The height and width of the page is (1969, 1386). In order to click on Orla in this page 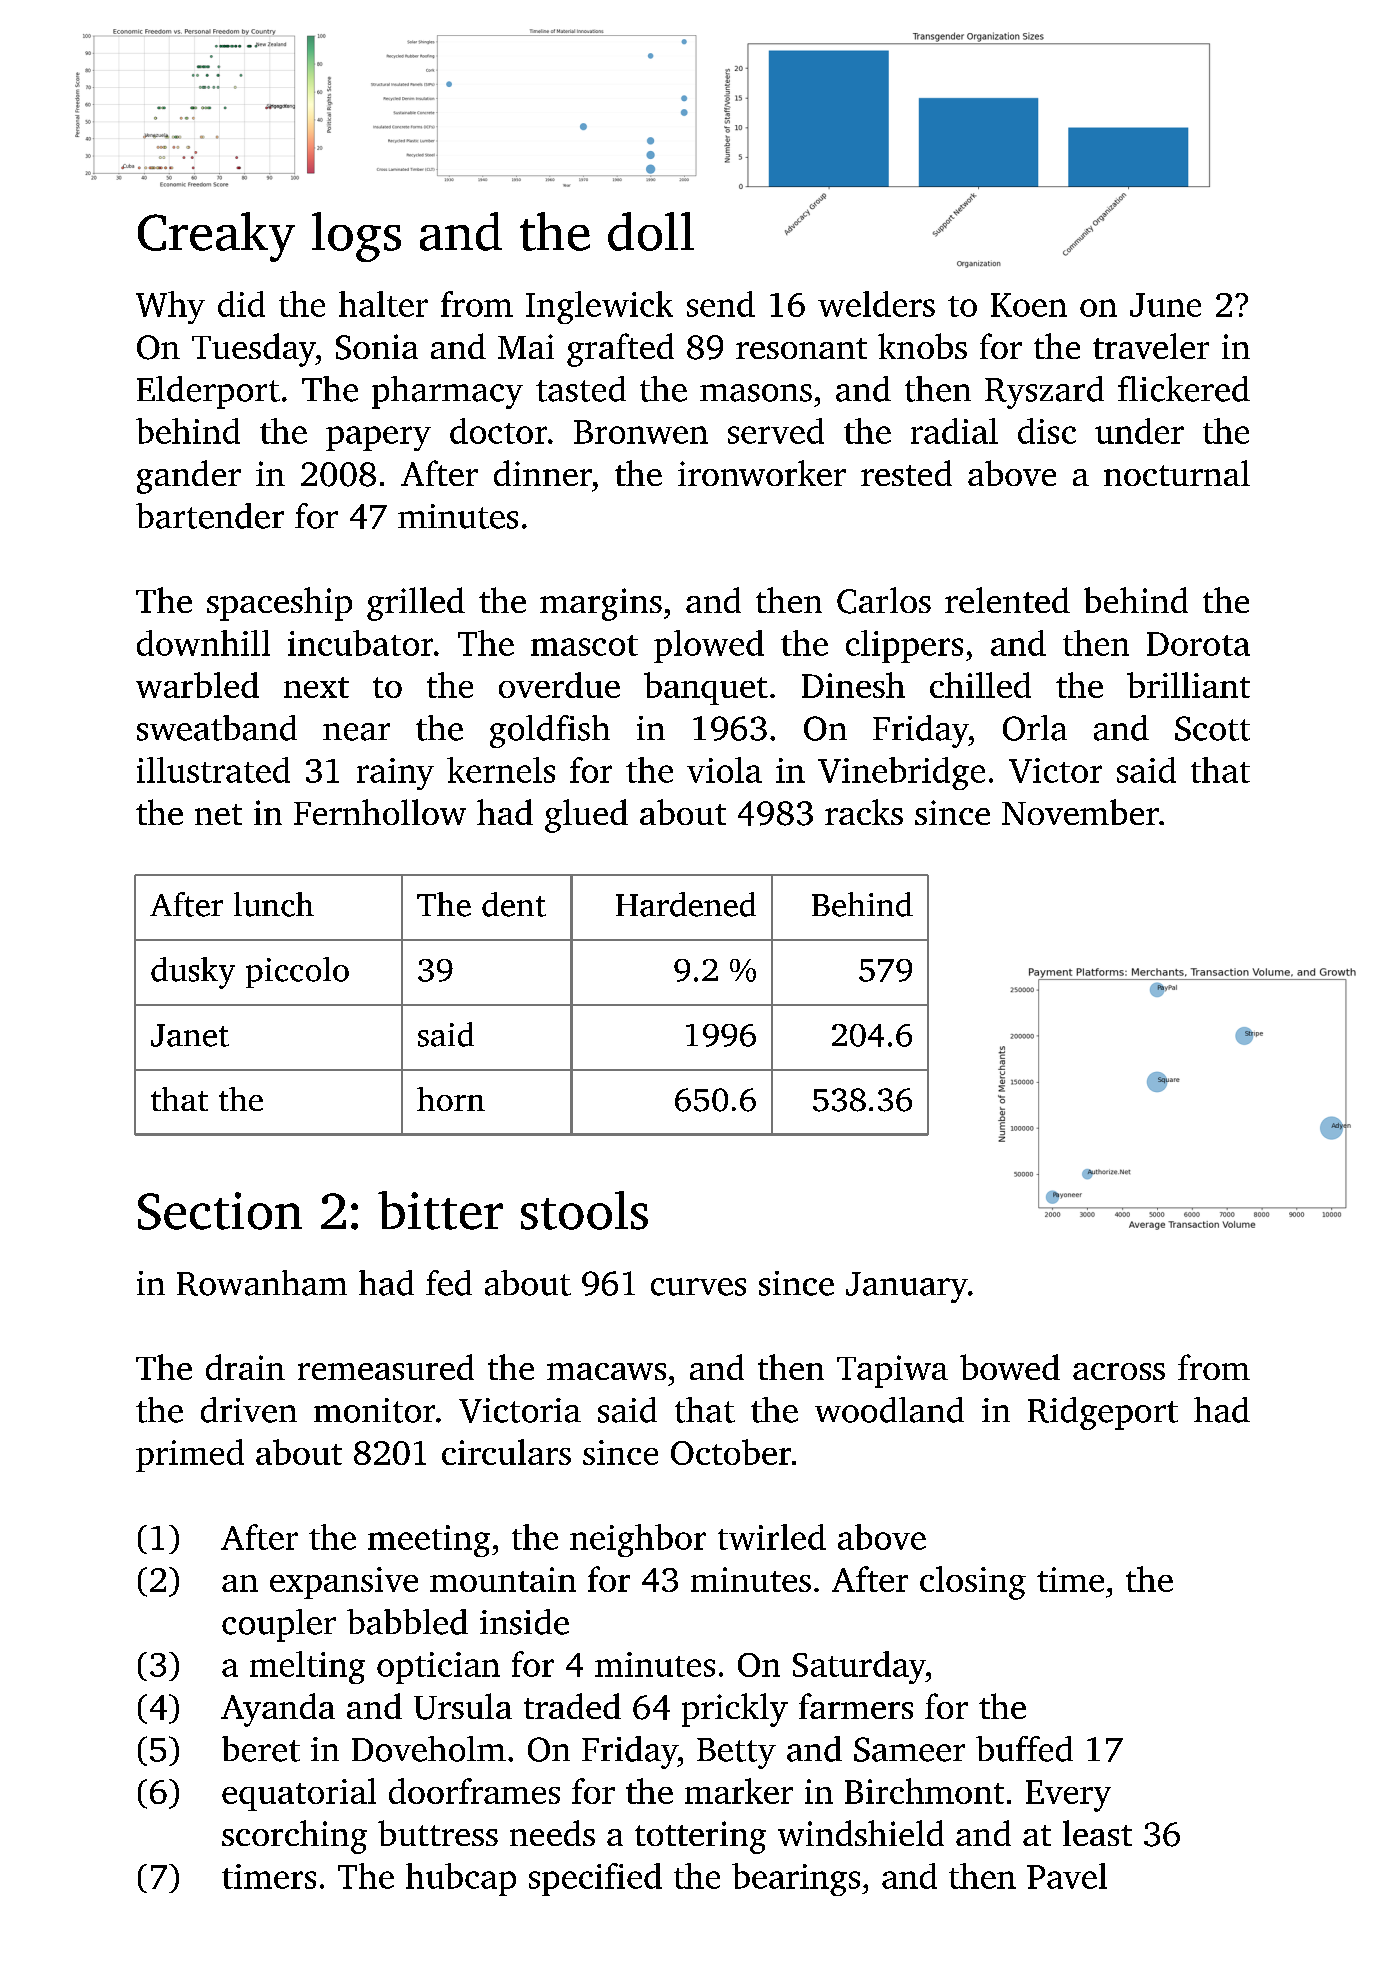, I will do `click(1035, 728)`.
